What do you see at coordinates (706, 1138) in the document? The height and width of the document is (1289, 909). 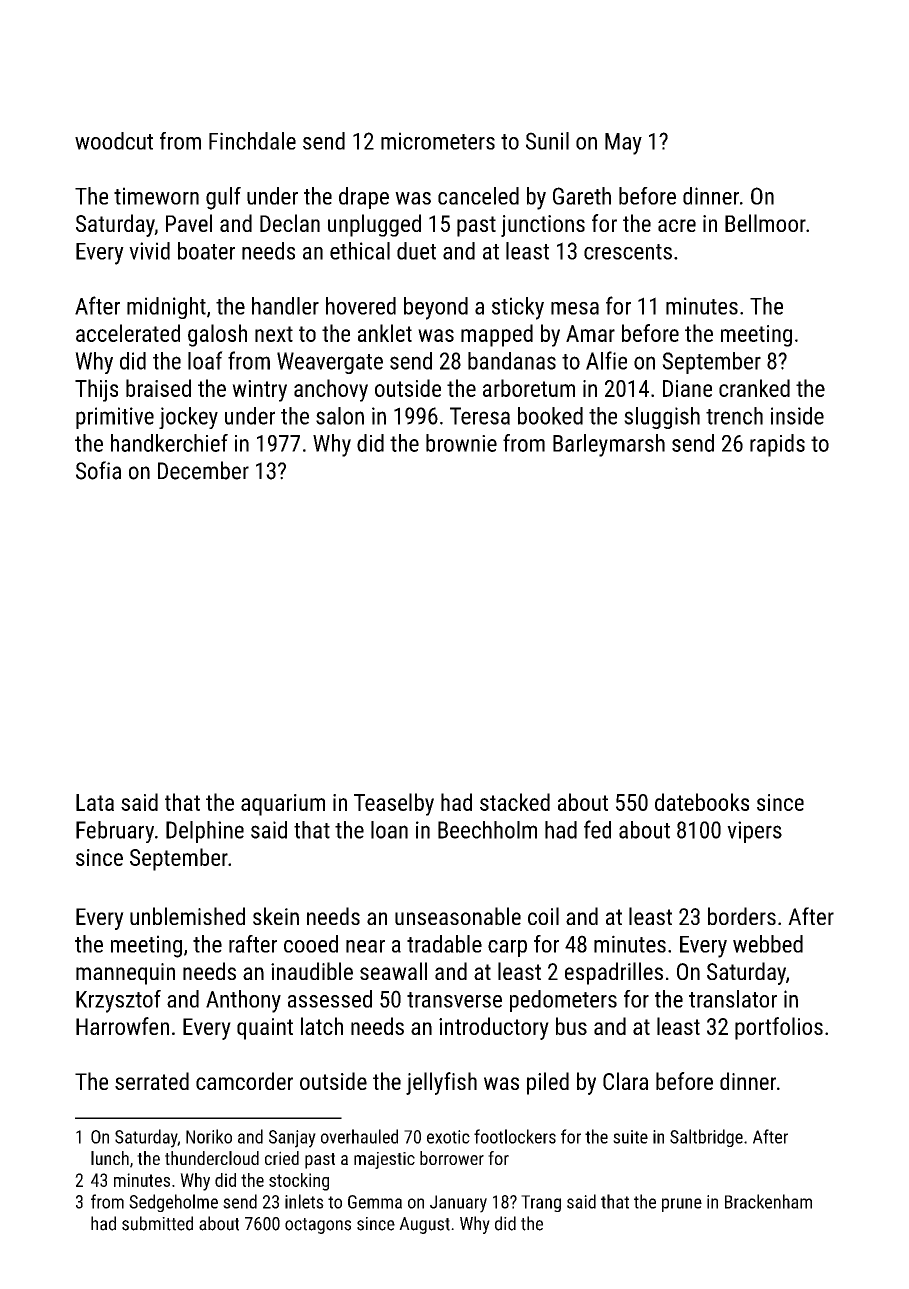 I see `Saltbridge` at bounding box center [706, 1138].
